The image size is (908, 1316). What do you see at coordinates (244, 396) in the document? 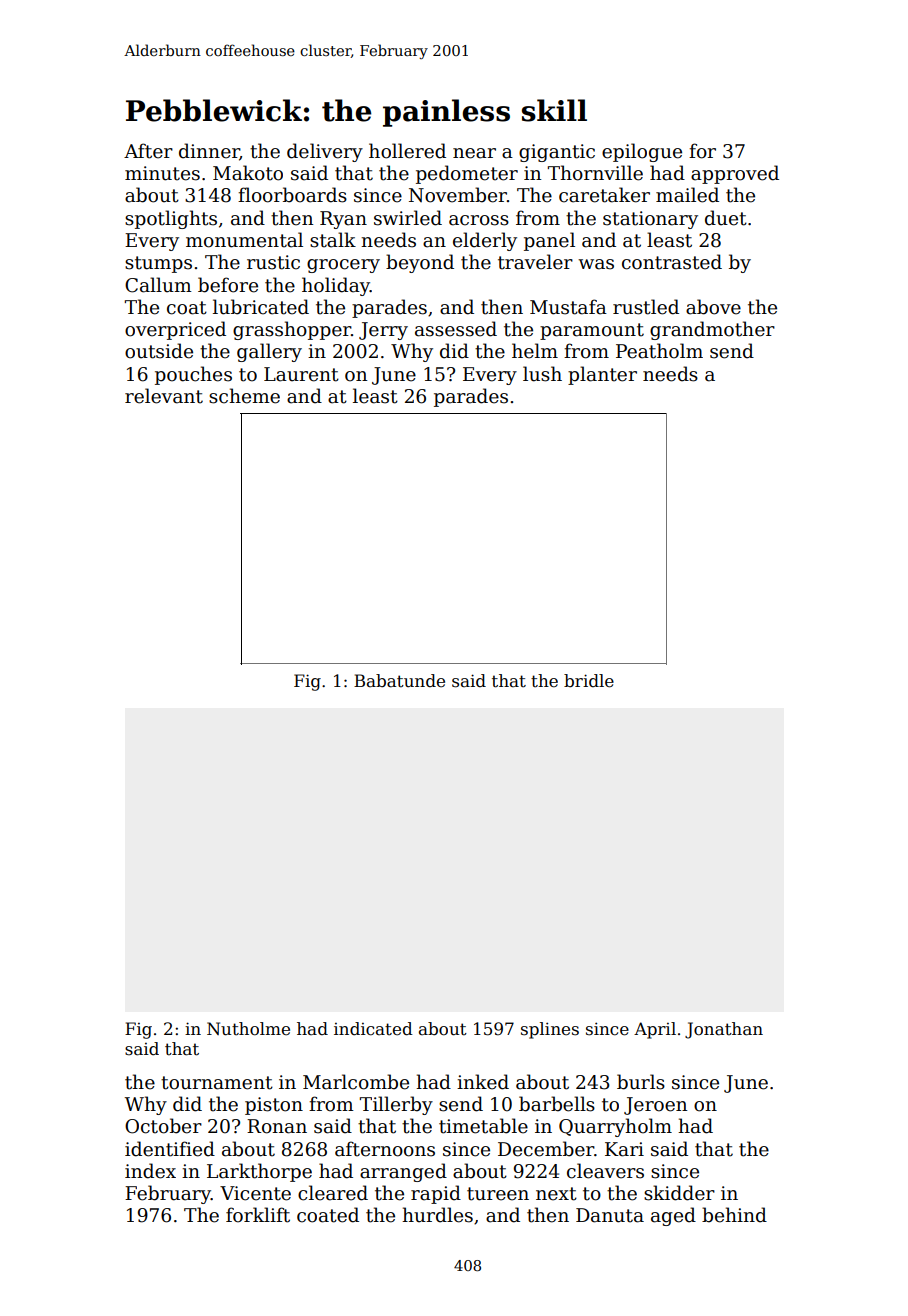
I see `scheme` at bounding box center [244, 396].
